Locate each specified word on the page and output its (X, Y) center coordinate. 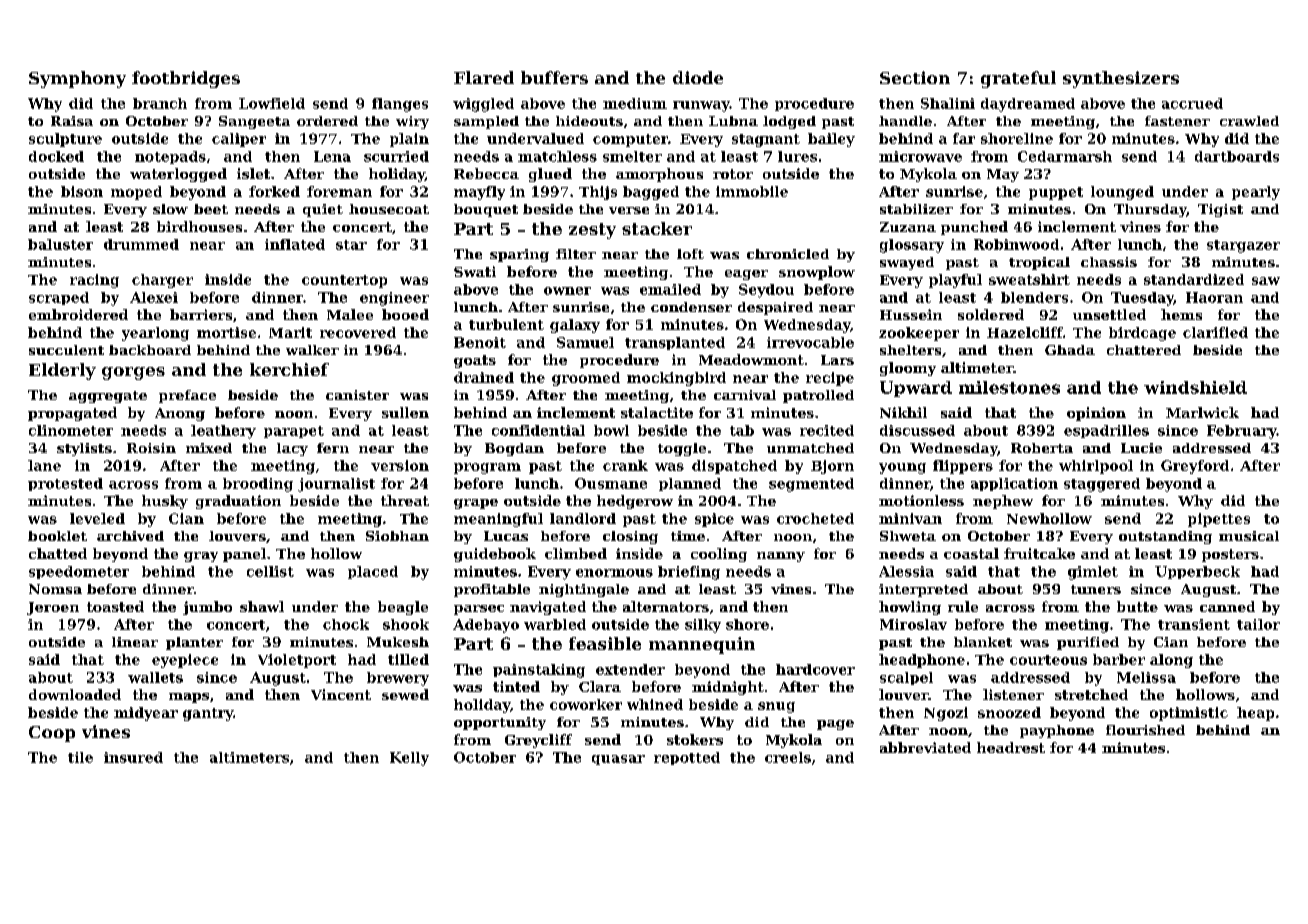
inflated (295, 244)
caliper (239, 140)
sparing (519, 255)
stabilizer (916, 209)
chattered (1144, 350)
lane (44, 465)
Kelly (409, 759)
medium (635, 103)
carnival (745, 395)
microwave (920, 156)
